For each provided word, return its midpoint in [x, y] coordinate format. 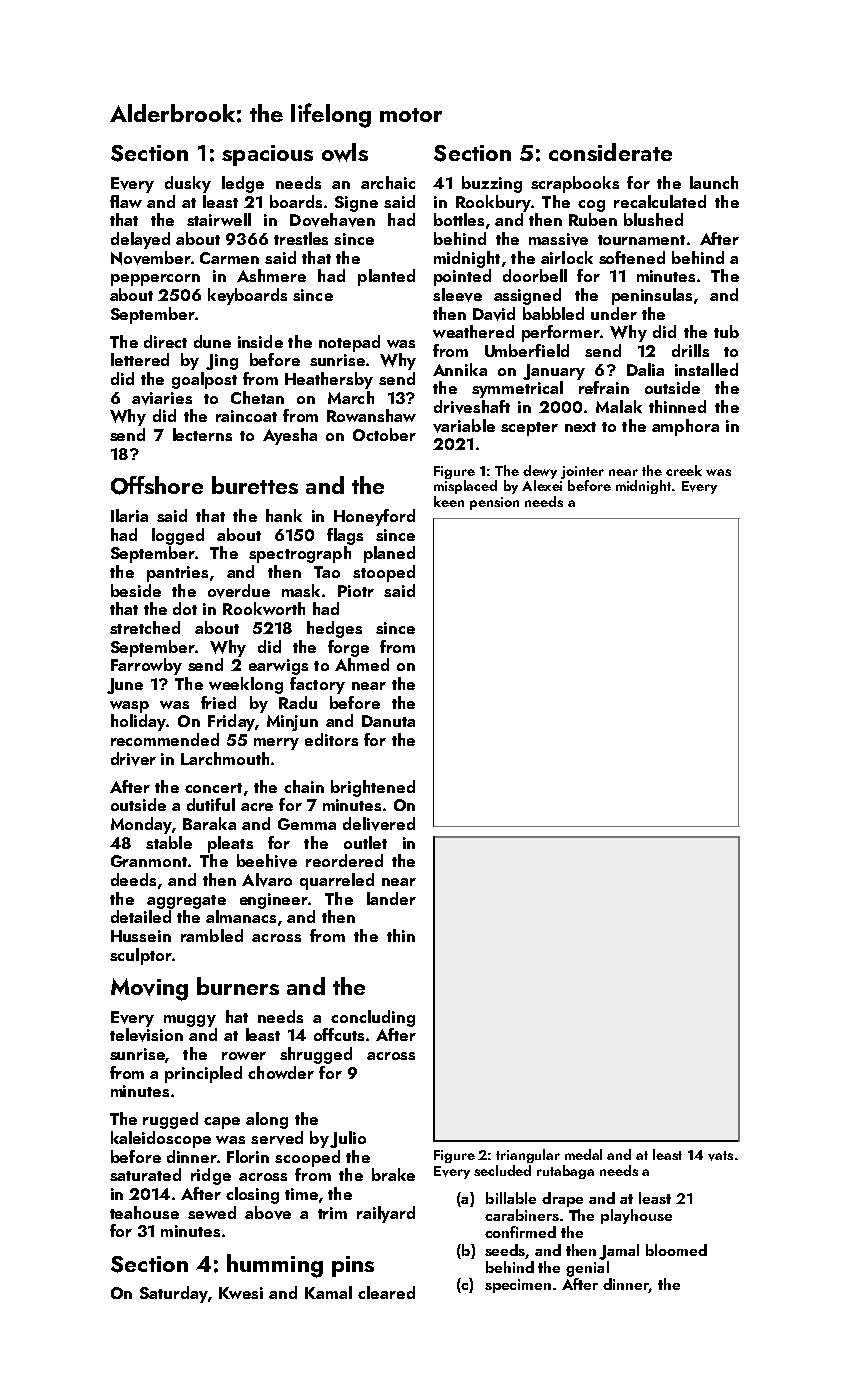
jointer [582, 472]
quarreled [337, 881]
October [384, 434]
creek [684, 470]
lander [391, 898]
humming [275, 1266]
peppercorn [155, 280]
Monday [141, 825]
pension [494, 503]
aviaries [162, 398]
